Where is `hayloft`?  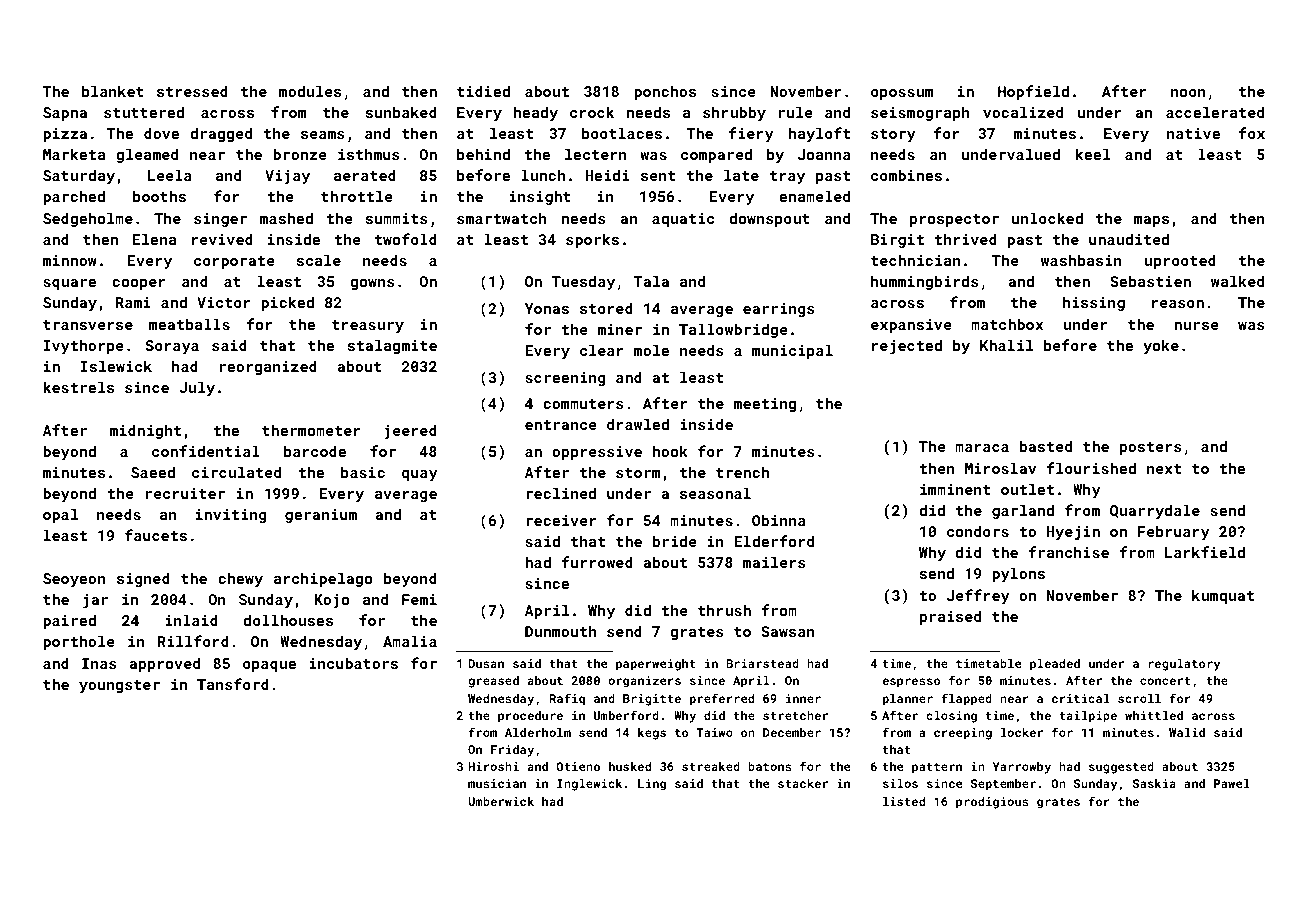 hayloft is located at coordinates (820, 134).
